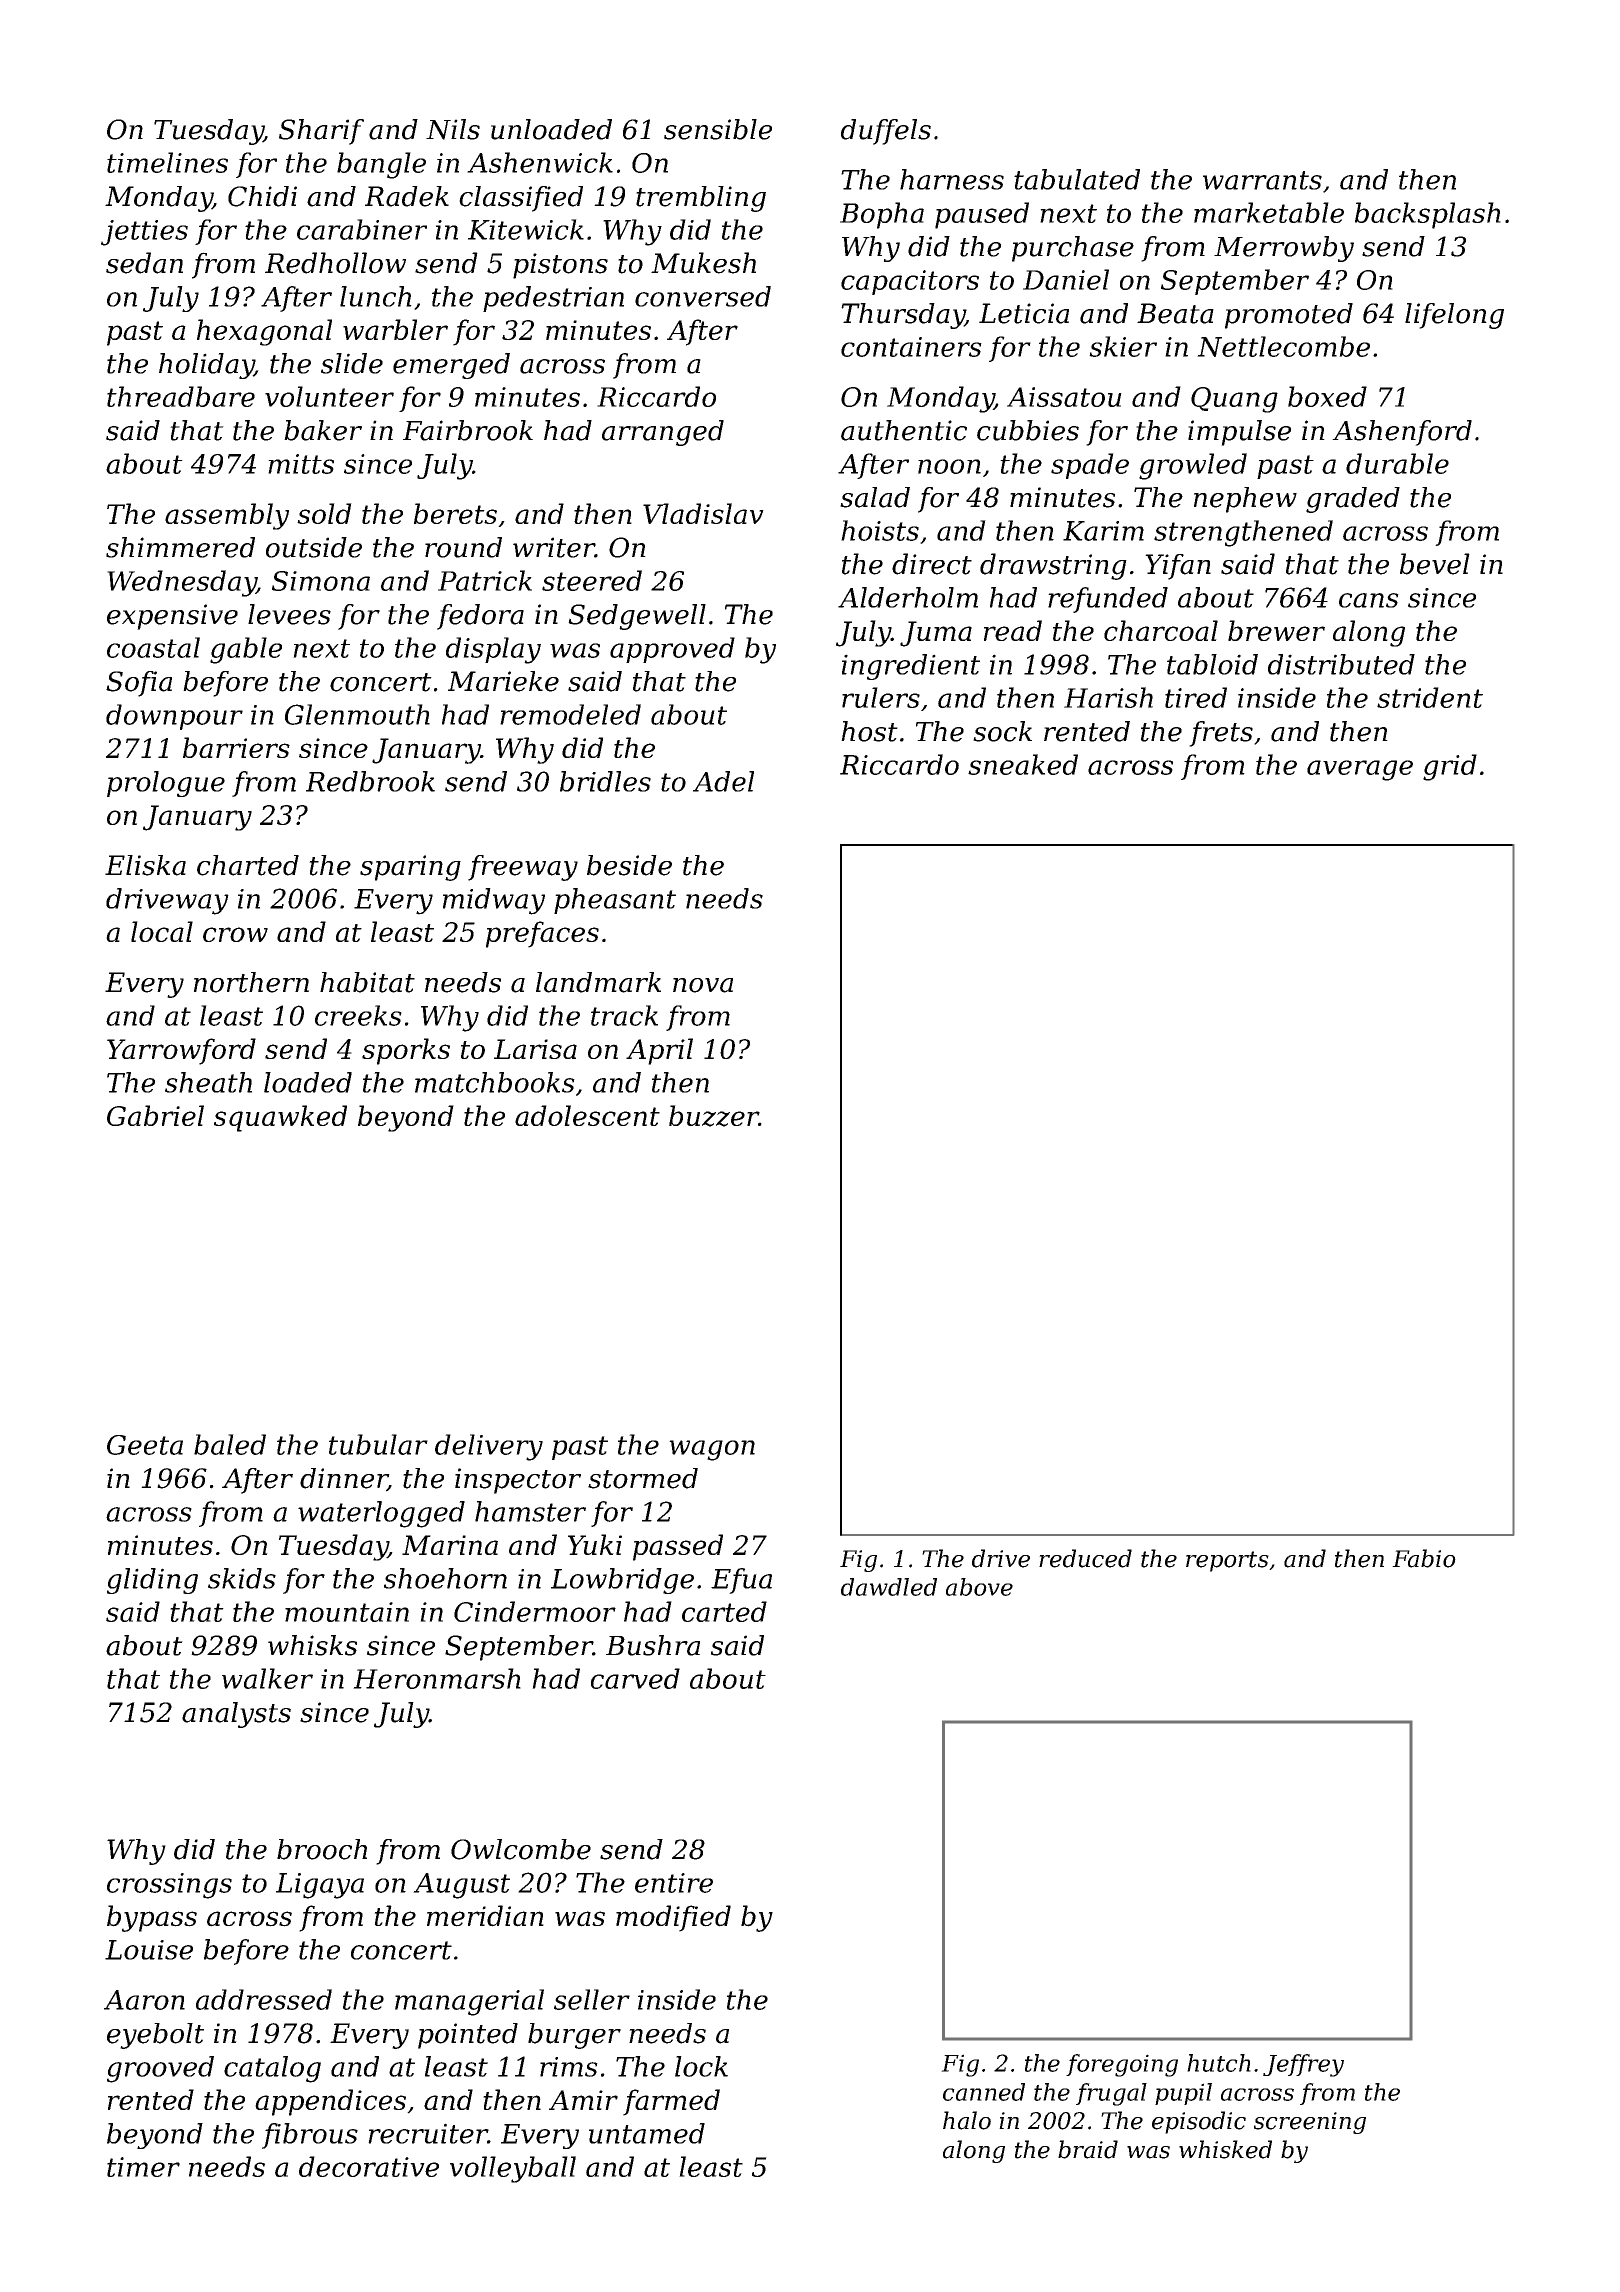 The width and height of the screenshot is (1620, 2292). I want to click on lock, so click(701, 2066).
